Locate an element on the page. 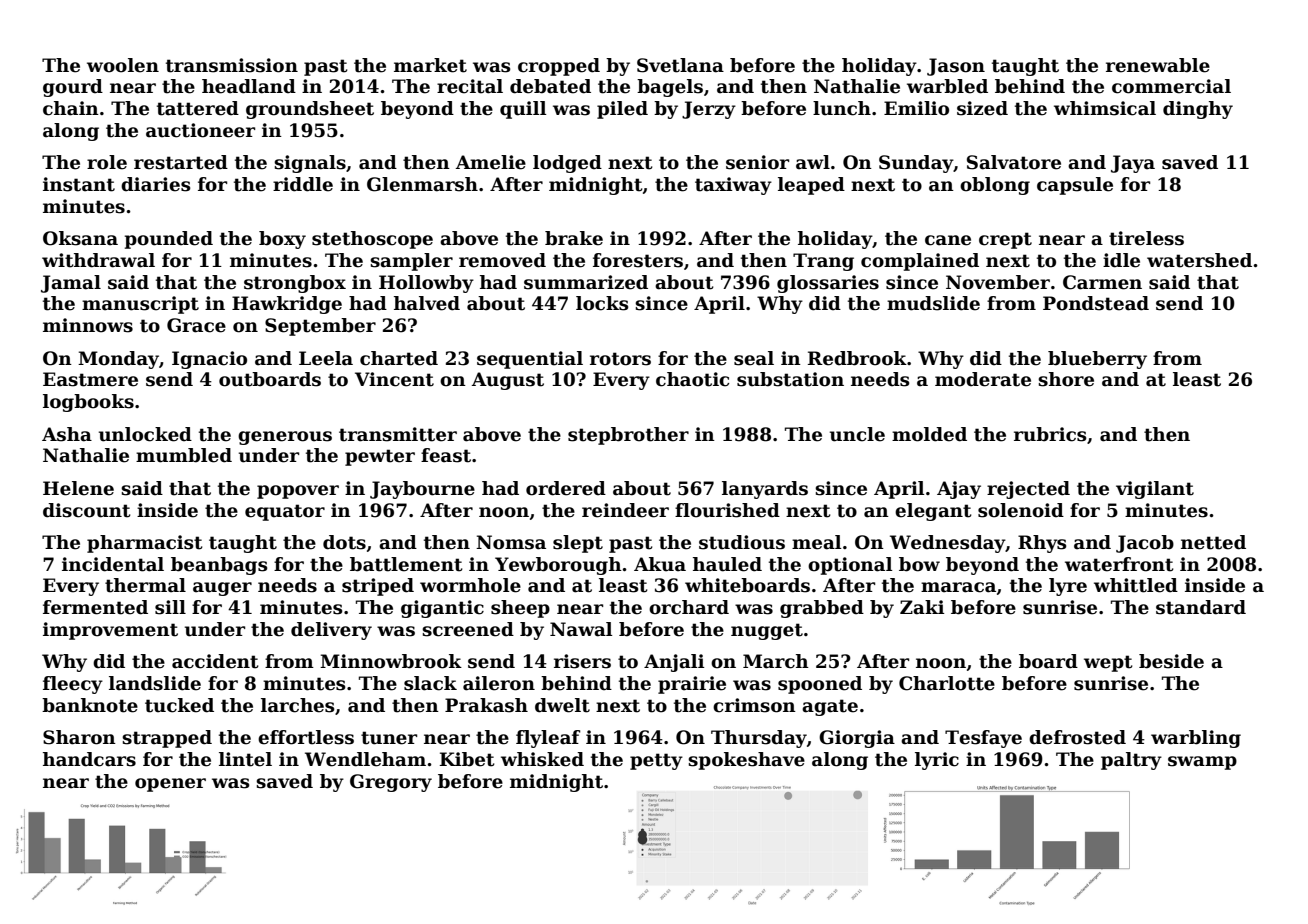 The height and width of the page is (924, 1308). groundsheet is located at coordinates (310, 110).
